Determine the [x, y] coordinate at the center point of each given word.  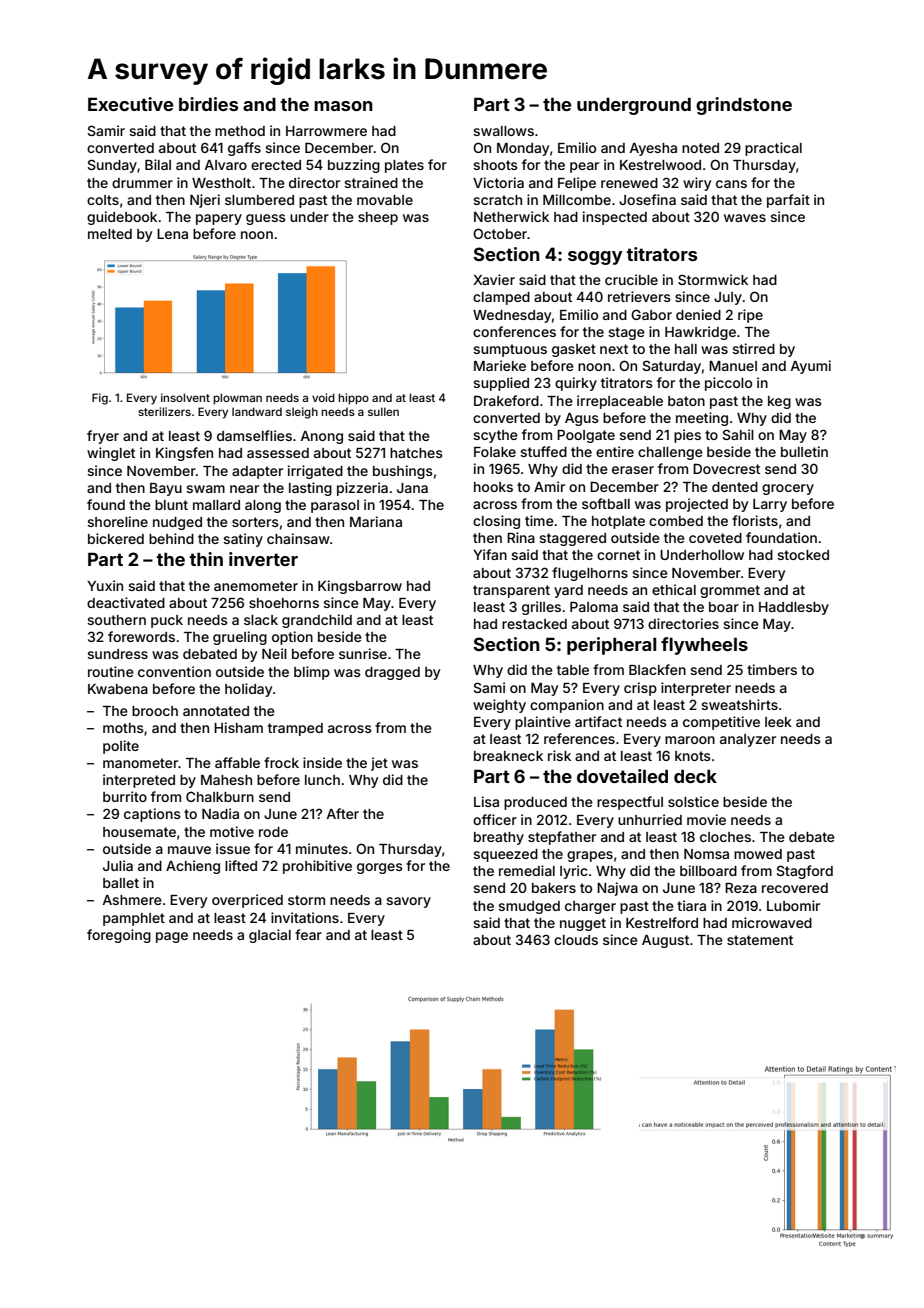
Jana [412, 488]
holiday [248, 690]
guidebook [122, 218]
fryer [103, 437]
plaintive [543, 723]
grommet [730, 591]
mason [343, 106]
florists [755, 520]
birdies [208, 104]
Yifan [490, 554]
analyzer [748, 740]
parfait [788, 201]
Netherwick [511, 216]
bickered [116, 538]
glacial [270, 936]
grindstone [744, 106]
